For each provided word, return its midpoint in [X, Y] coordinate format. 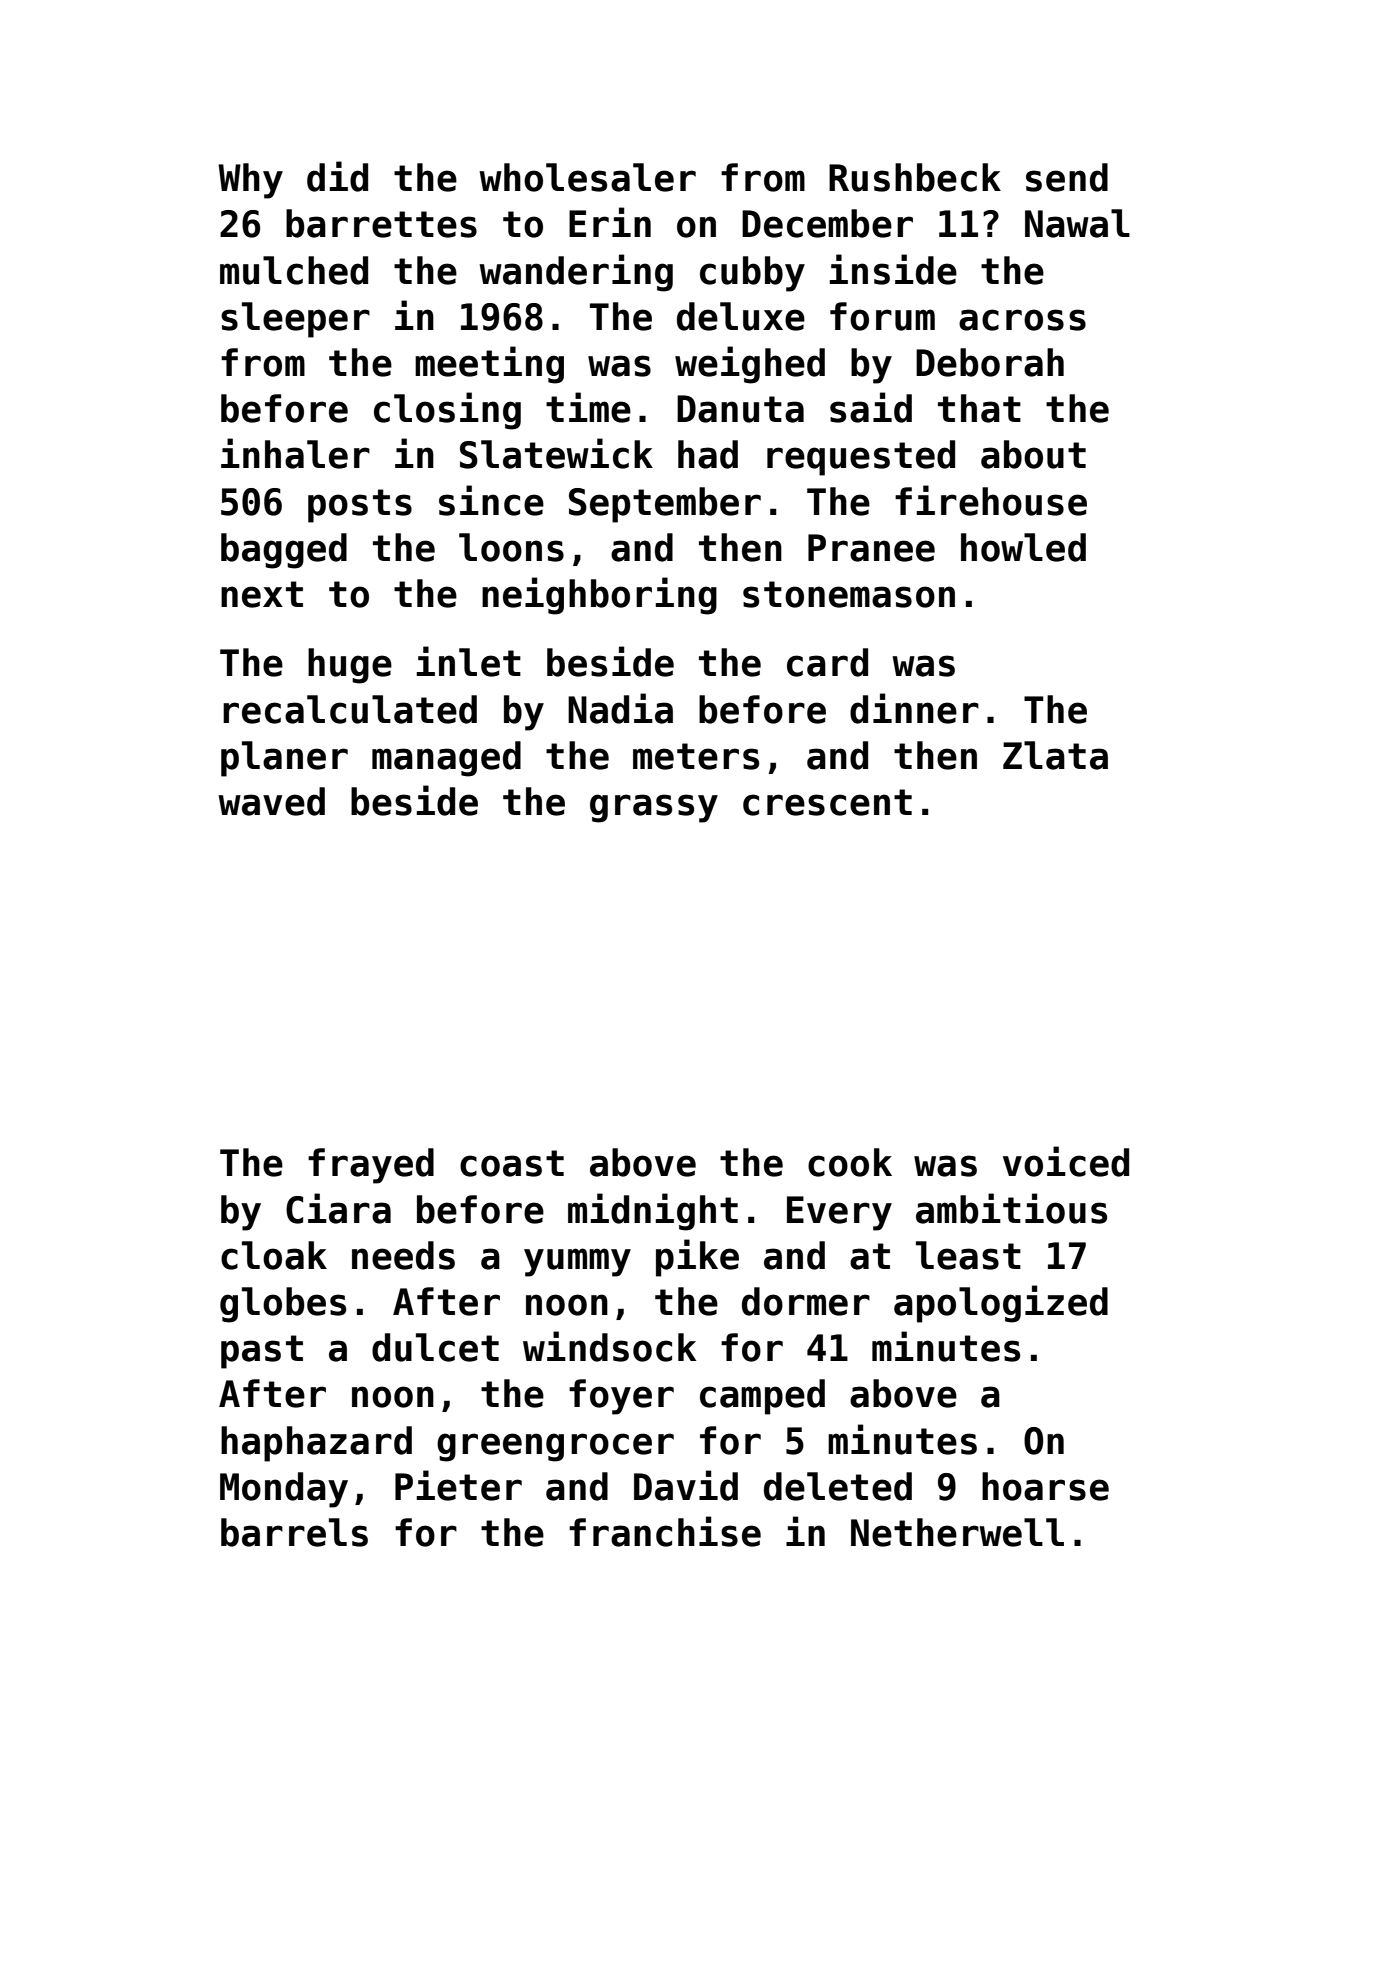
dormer [806, 1301]
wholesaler [587, 177]
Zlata [1055, 755]
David [686, 1485]
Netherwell [957, 1532]
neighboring [599, 596]
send [1067, 177]
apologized [1001, 1304]
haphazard [316, 1444]
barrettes [381, 223]
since [491, 500]
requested [861, 458]
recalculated [350, 709]
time [588, 407]
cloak [274, 1255]
